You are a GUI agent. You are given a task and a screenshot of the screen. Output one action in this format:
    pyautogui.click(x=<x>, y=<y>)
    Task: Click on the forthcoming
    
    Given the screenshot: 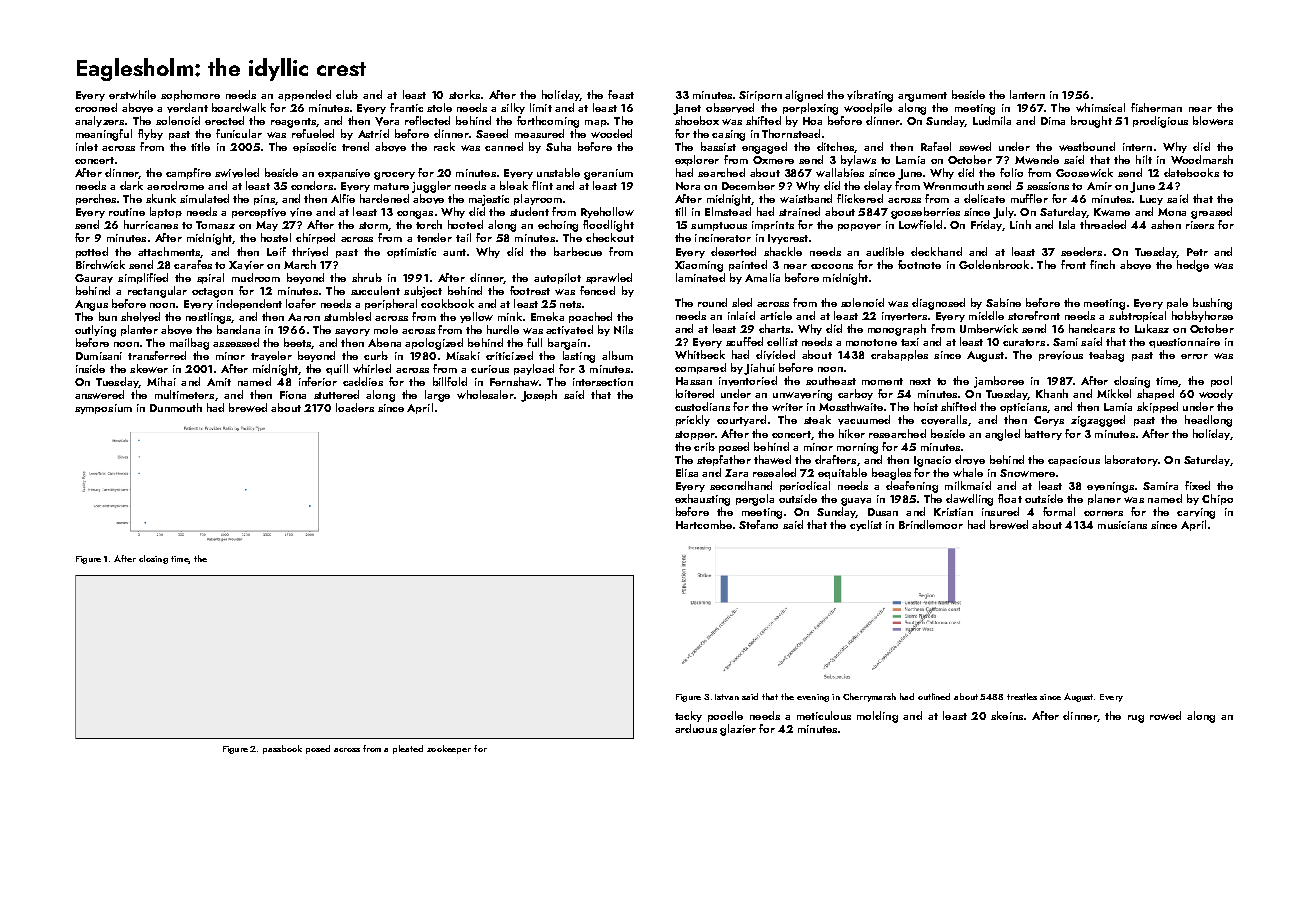 What is the action you would take?
    pyautogui.click(x=548, y=122)
